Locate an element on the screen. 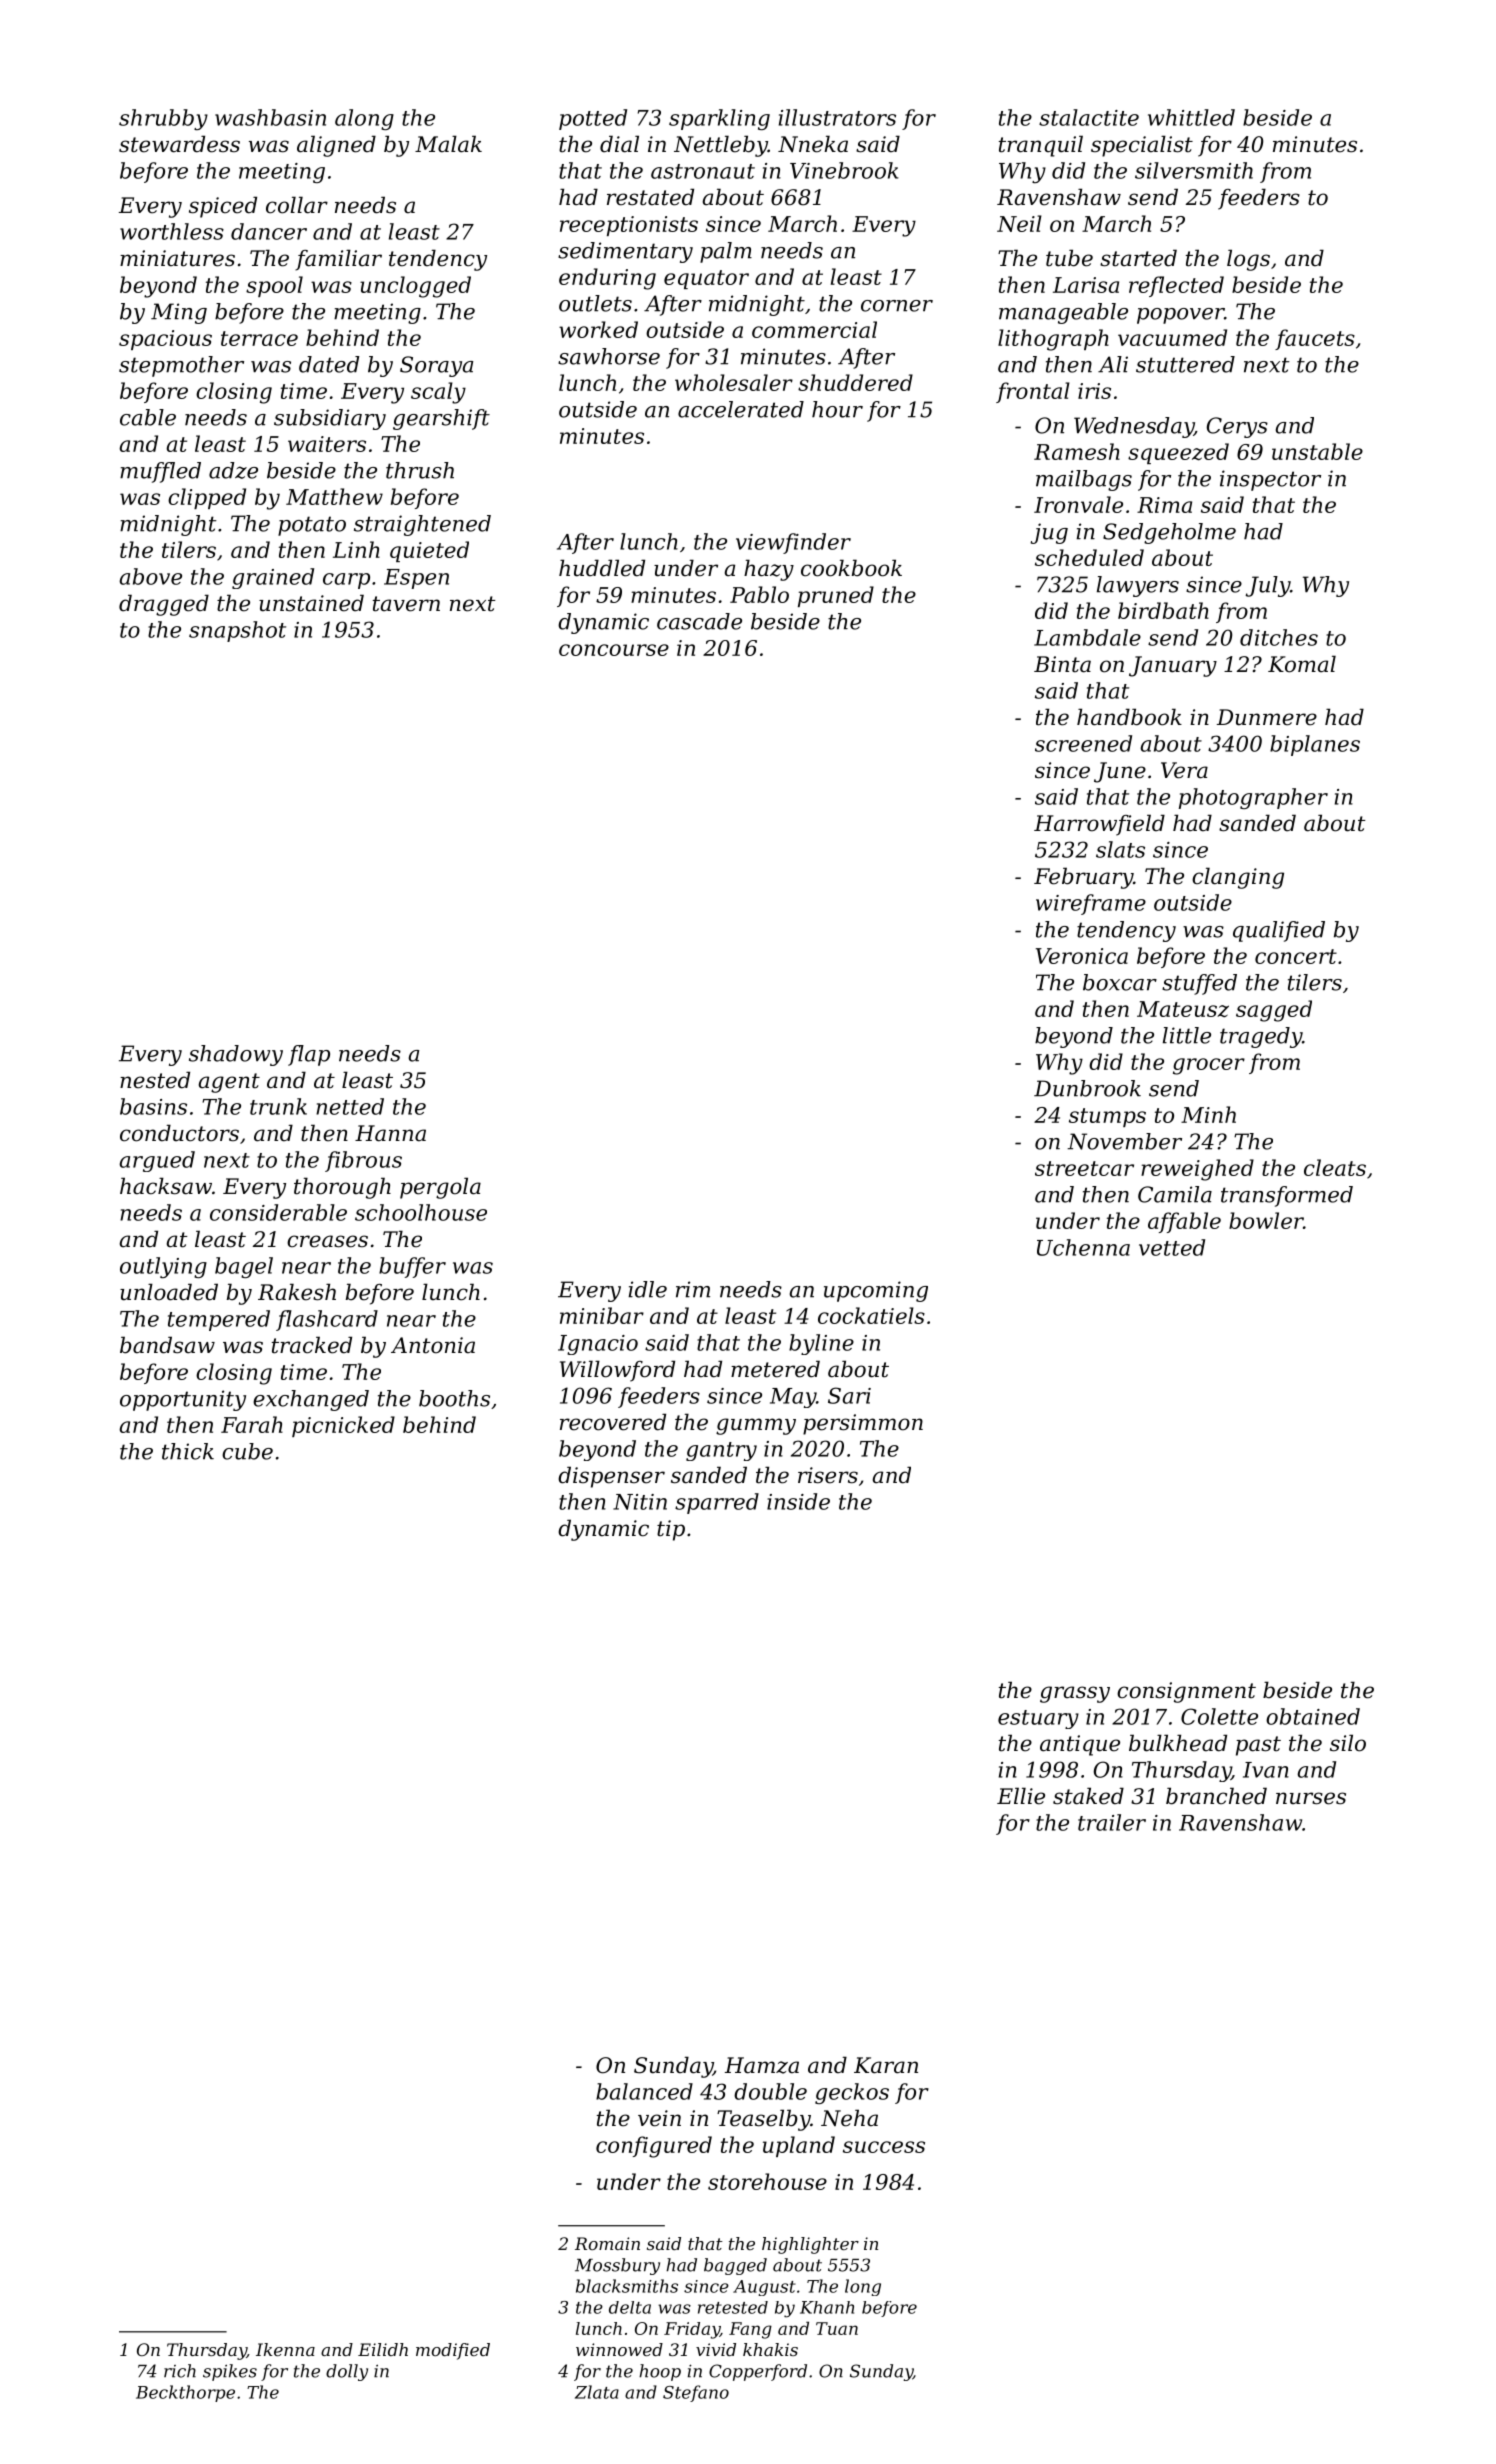  gantry is located at coordinates (721, 1451).
